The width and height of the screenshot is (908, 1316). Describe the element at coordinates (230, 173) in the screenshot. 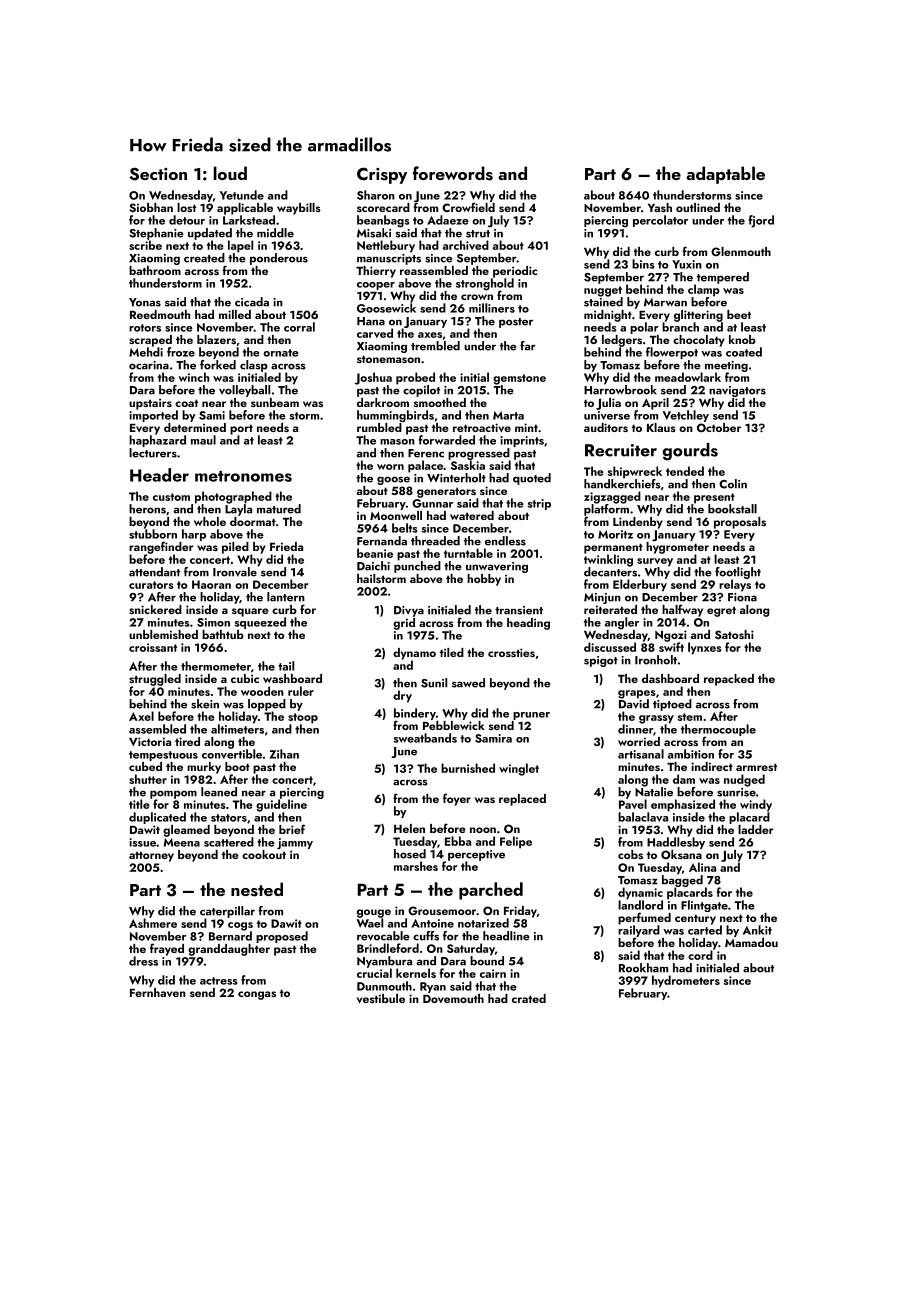

I see `loud` at that location.
